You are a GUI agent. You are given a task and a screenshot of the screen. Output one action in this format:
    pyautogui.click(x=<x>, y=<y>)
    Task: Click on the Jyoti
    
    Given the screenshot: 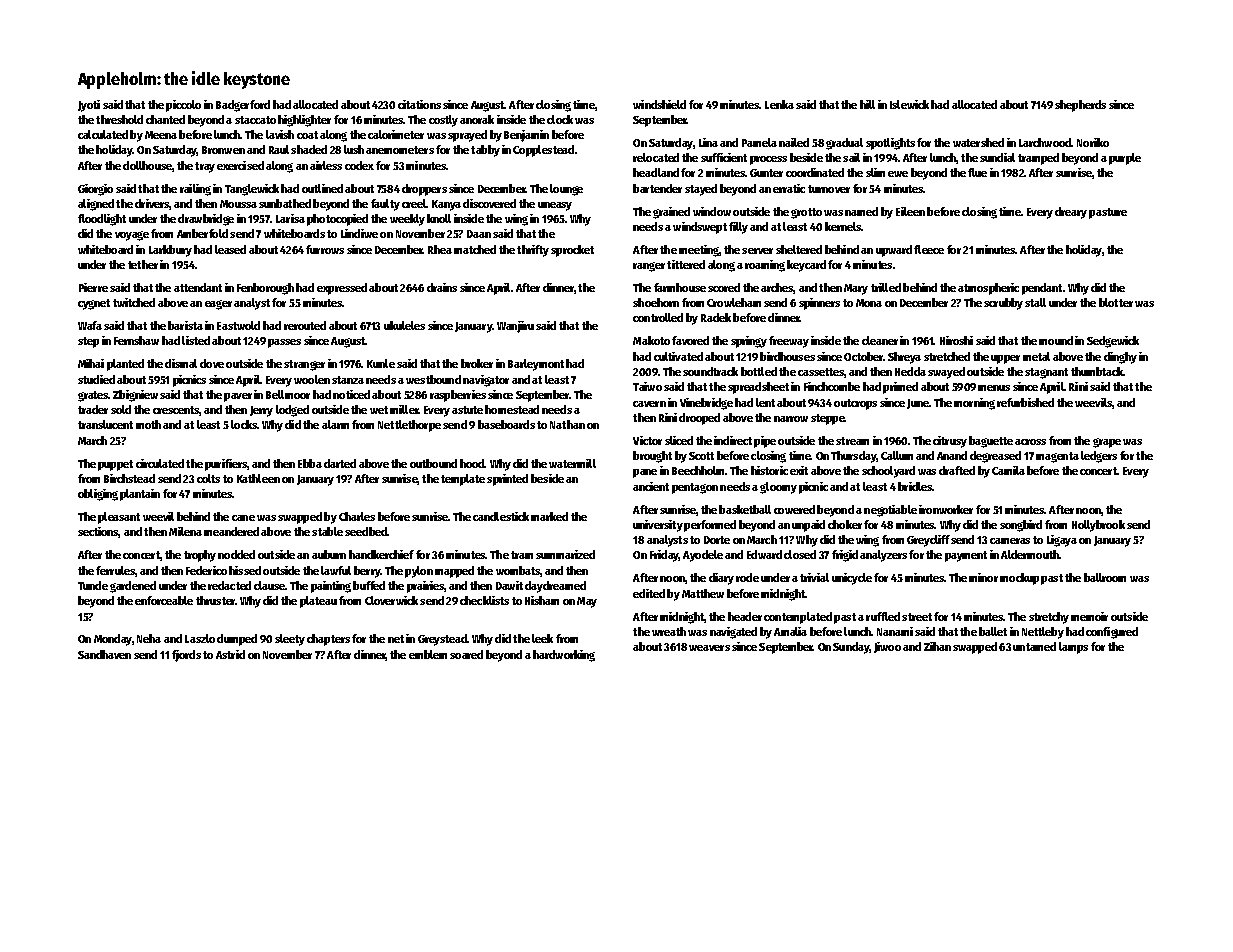 What is the action you would take?
    pyautogui.click(x=89, y=106)
